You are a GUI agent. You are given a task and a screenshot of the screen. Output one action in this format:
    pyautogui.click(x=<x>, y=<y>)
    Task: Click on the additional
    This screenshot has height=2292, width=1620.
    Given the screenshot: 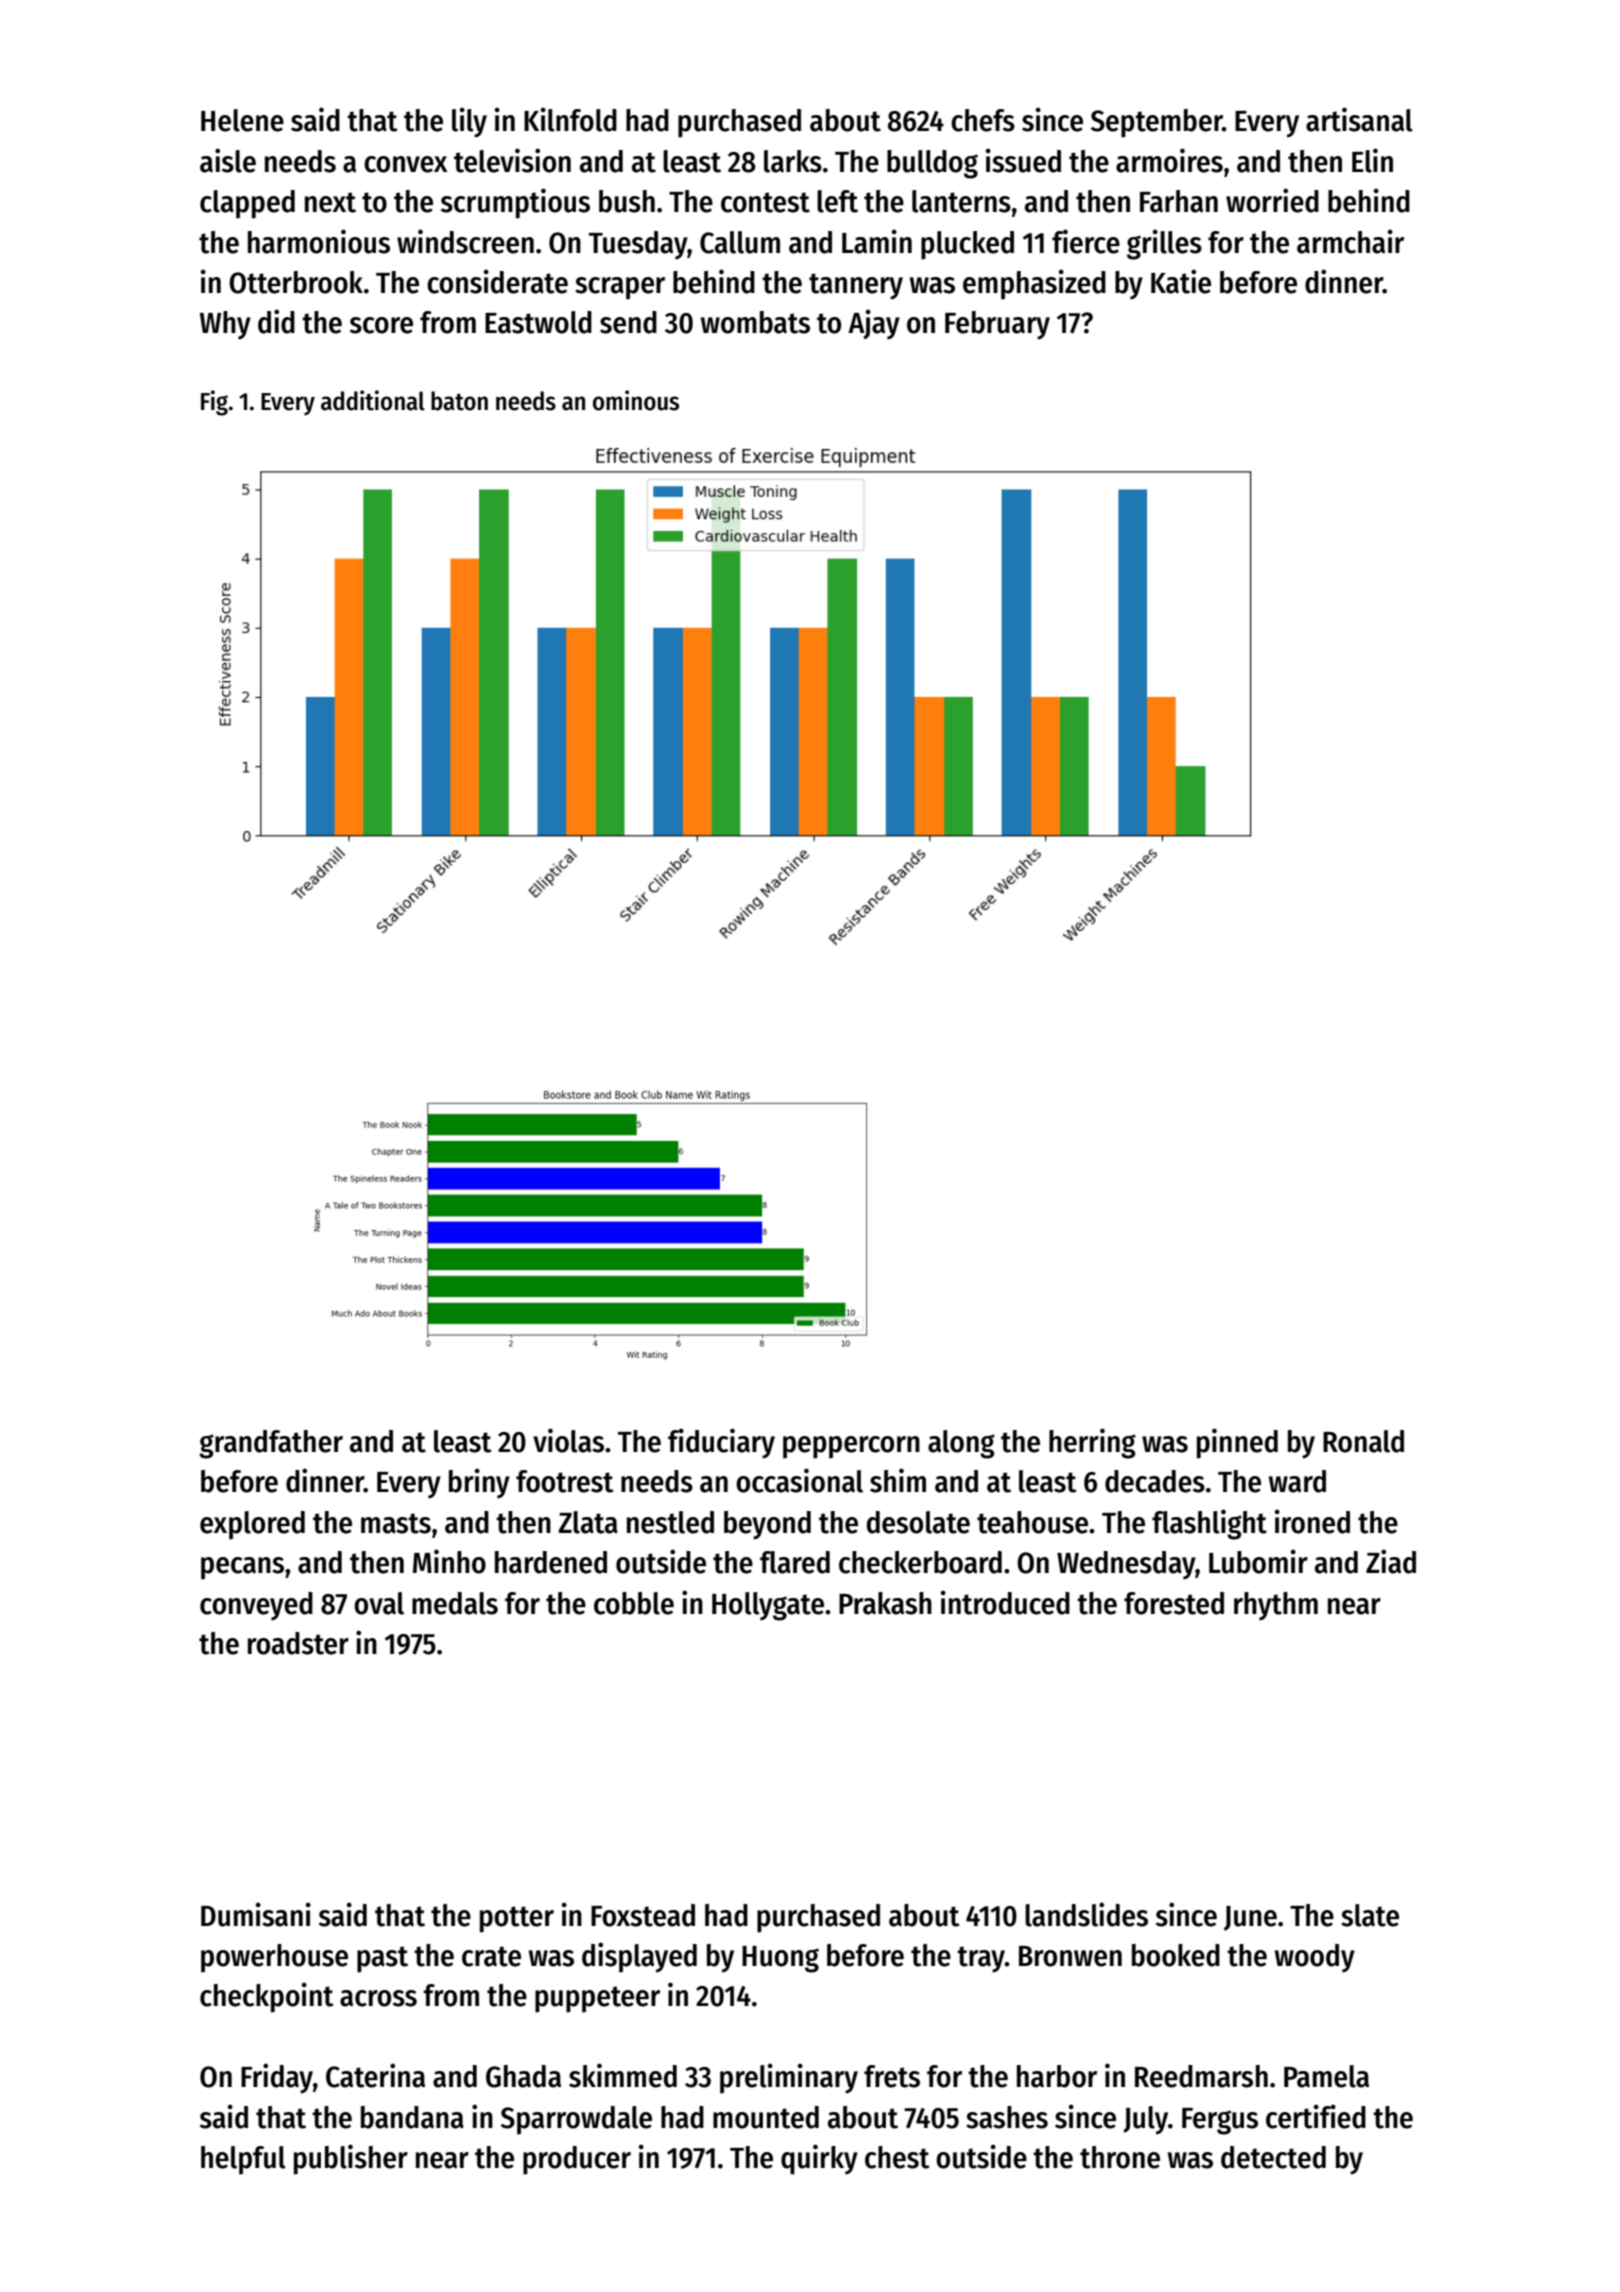 What is the action you would take?
    pyautogui.click(x=373, y=400)
